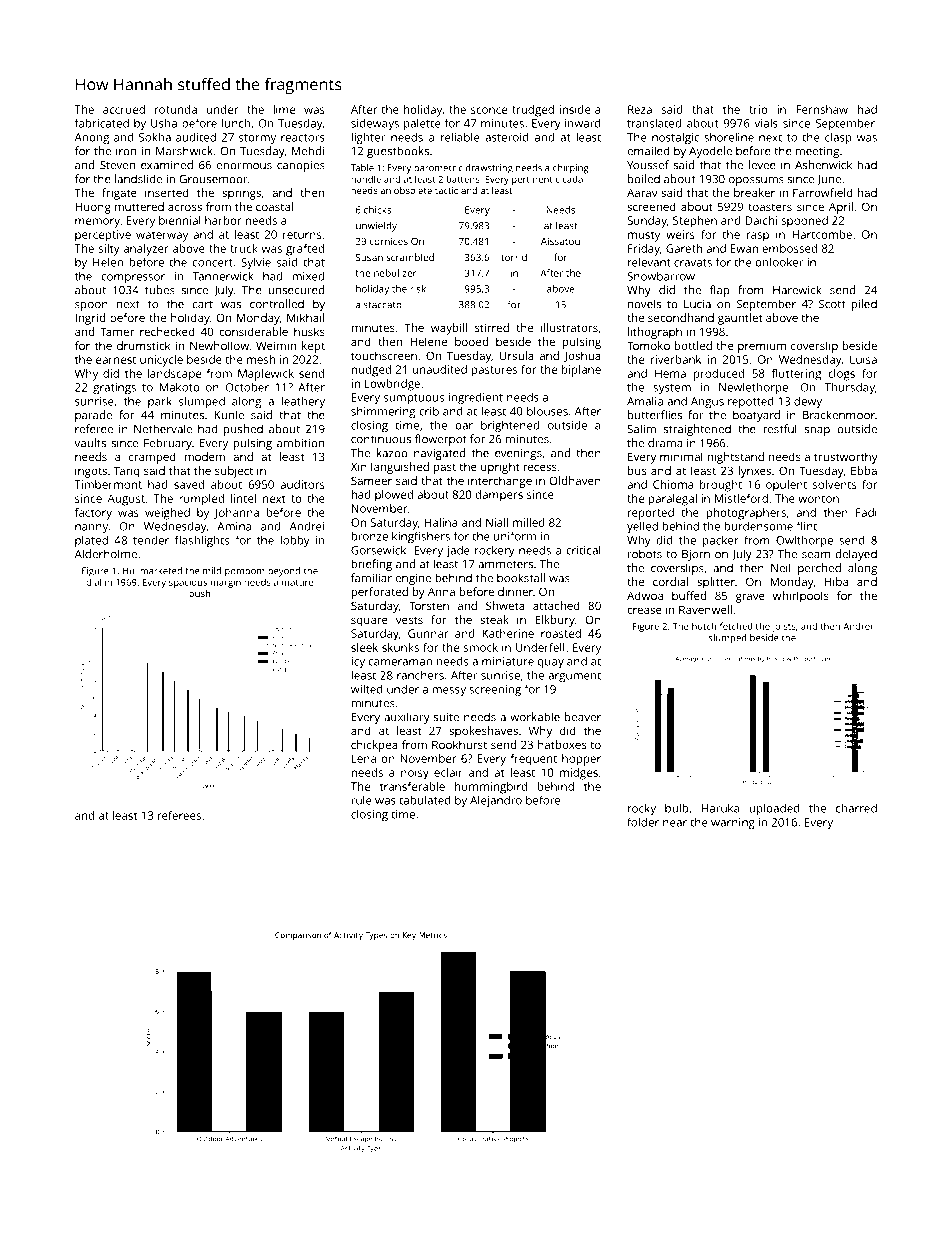  I want to click on biennial, so click(180, 220).
